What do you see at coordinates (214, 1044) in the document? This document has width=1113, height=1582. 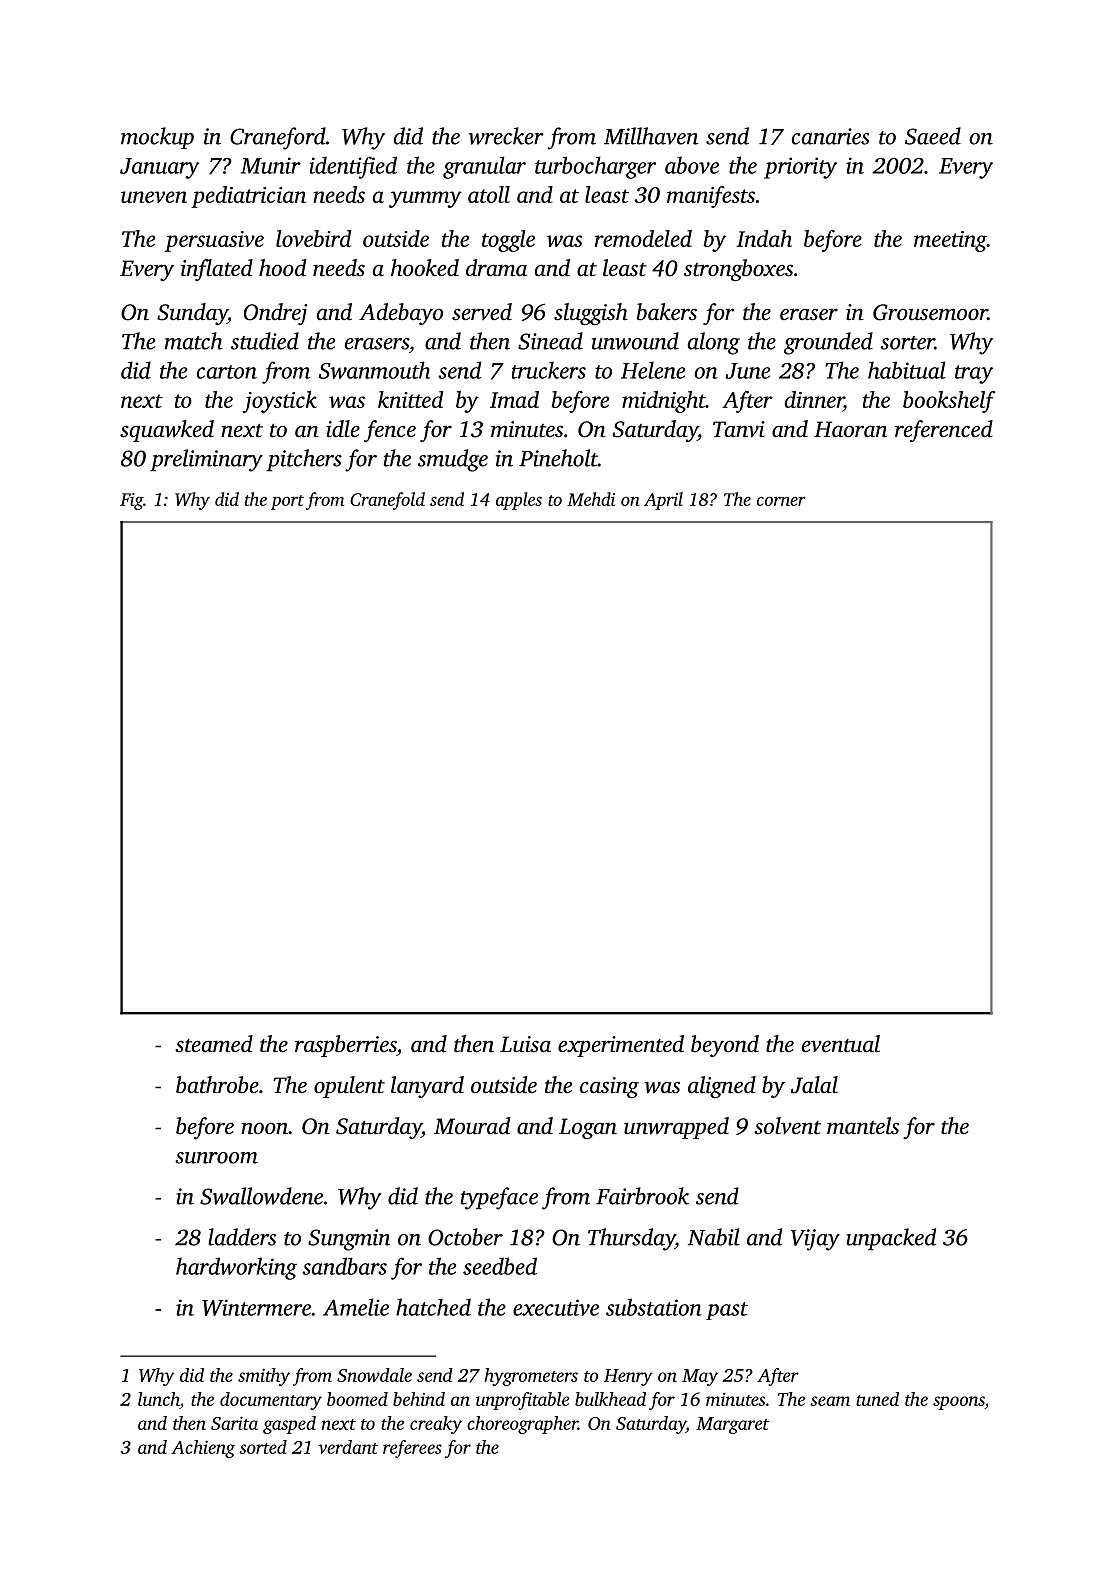 I see `steamed` at bounding box center [214, 1044].
